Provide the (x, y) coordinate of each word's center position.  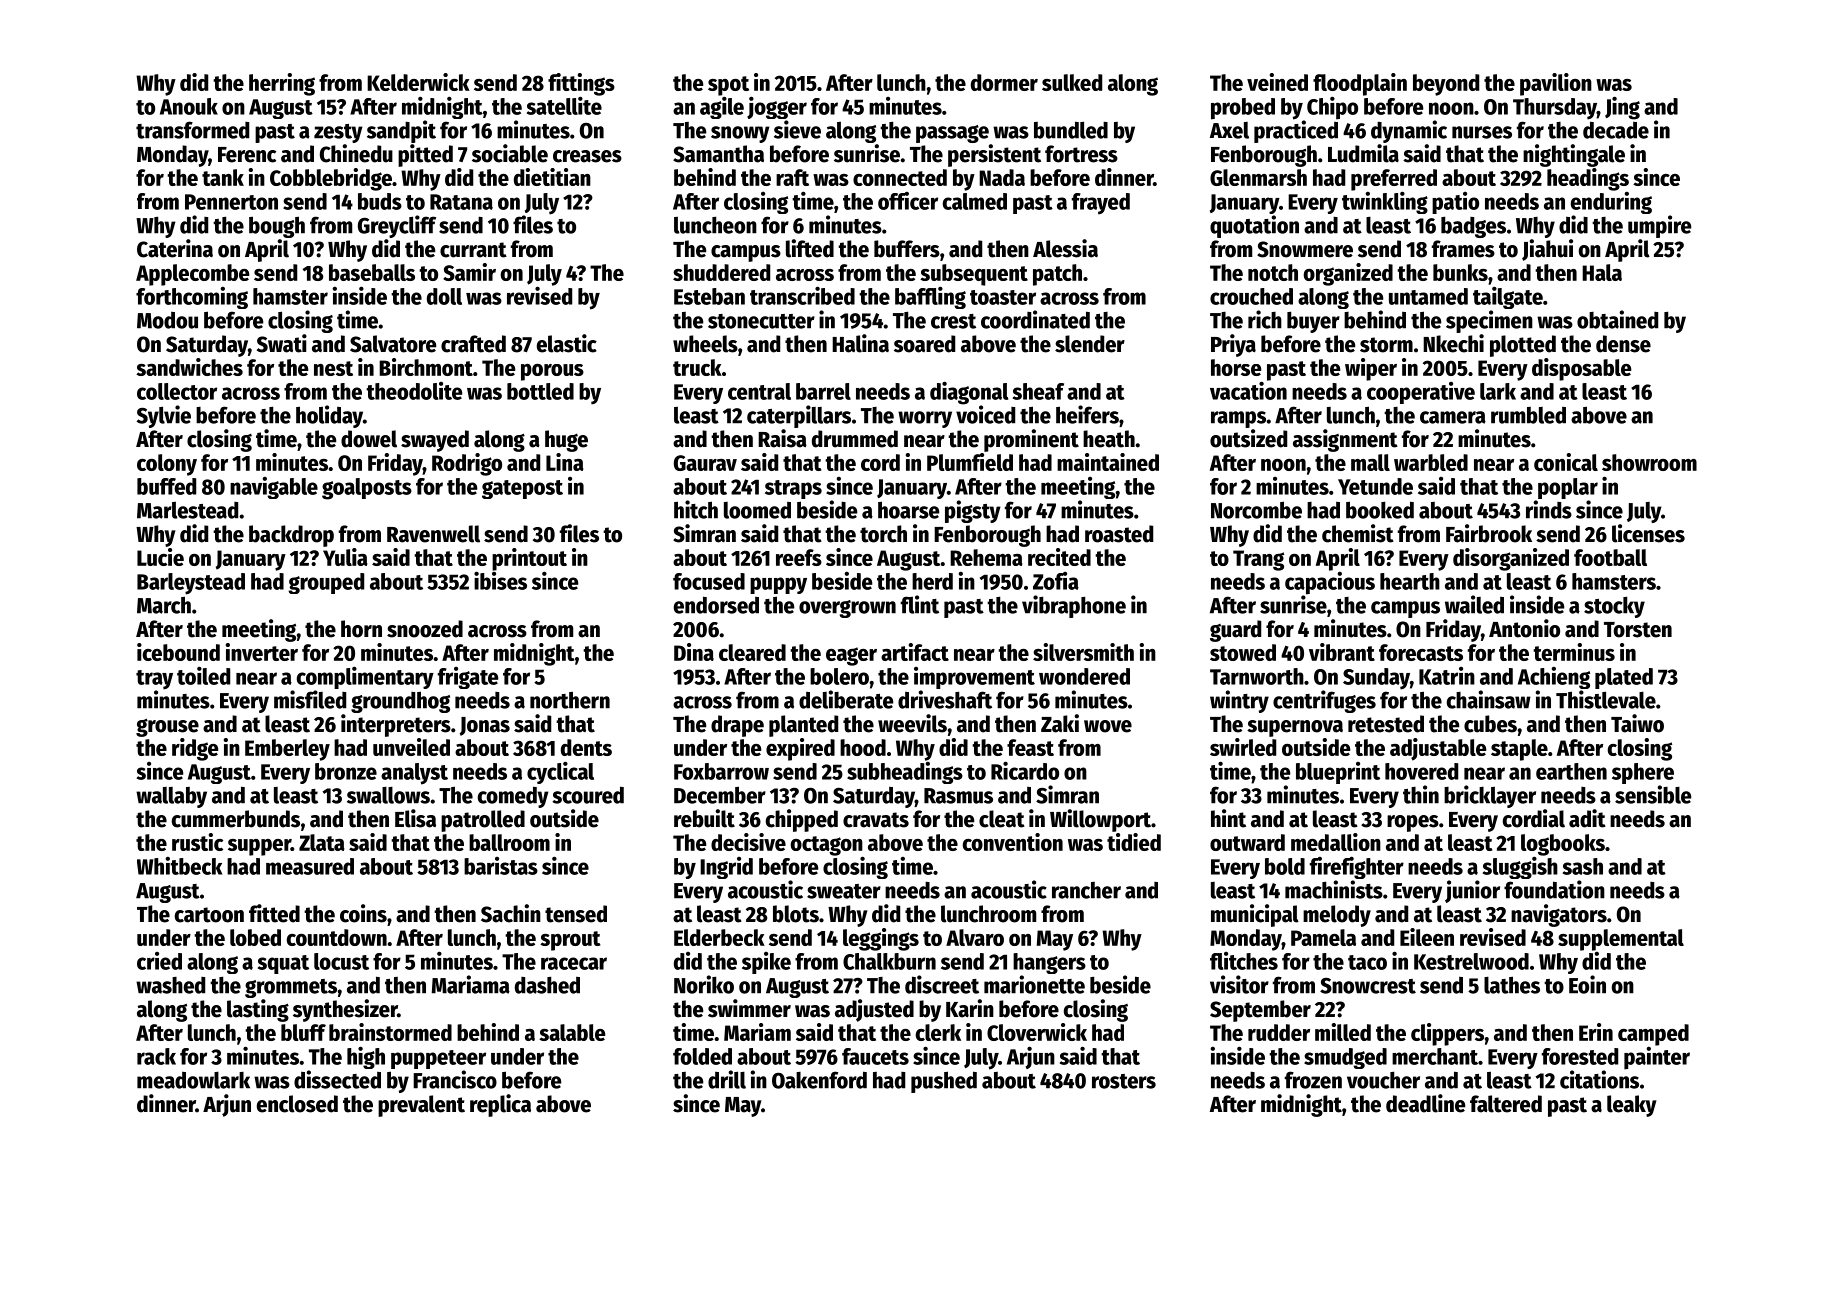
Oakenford (819, 1080)
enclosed (297, 1104)
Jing (1622, 108)
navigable (274, 488)
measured (310, 866)
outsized (1248, 438)
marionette (1034, 984)
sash (1583, 866)
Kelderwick (418, 82)
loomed (757, 510)
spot (728, 86)
